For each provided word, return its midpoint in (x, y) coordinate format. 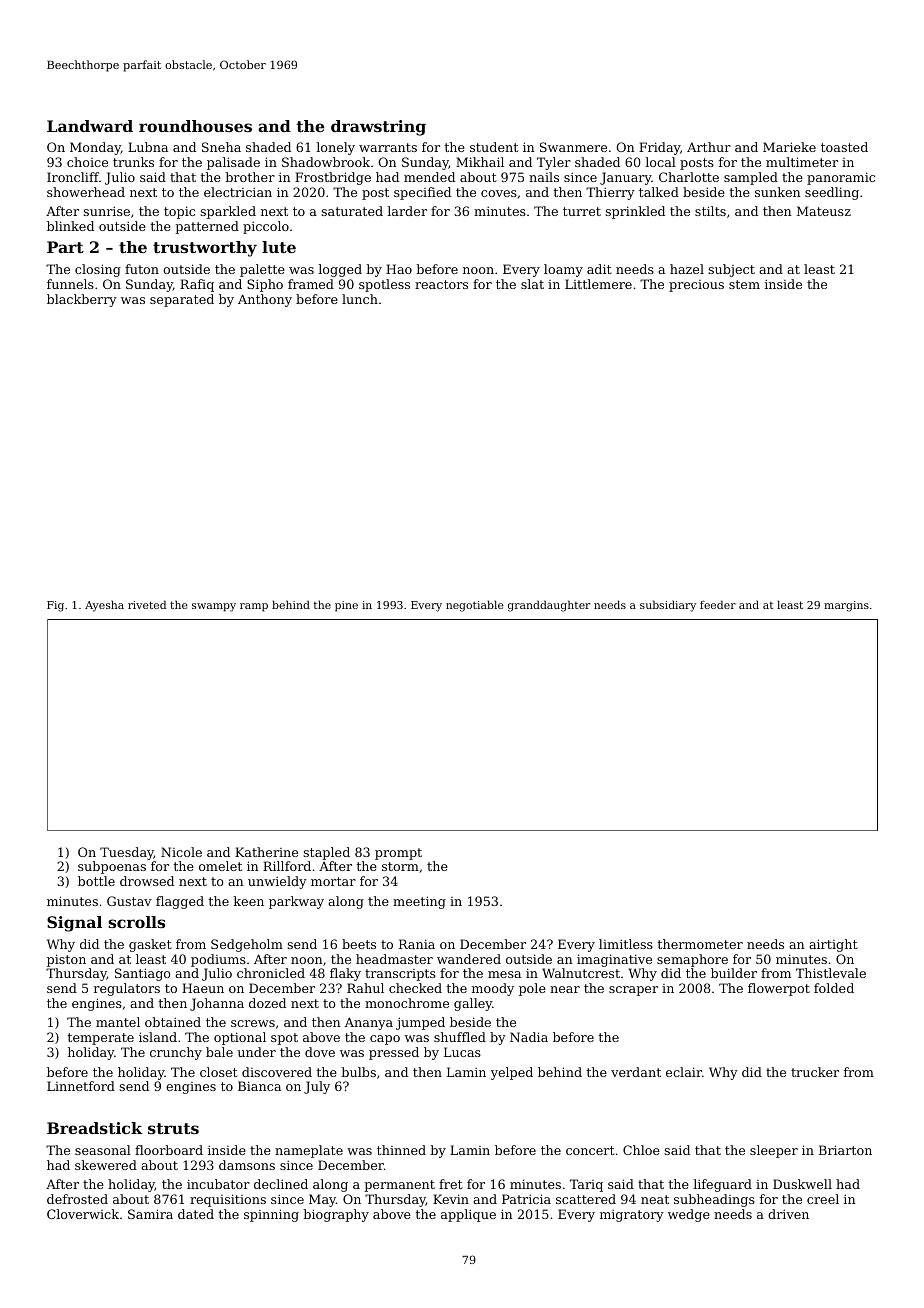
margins (846, 606)
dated (196, 1214)
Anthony (265, 300)
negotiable (475, 606)
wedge (689, 1215)
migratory (632, 1216)
